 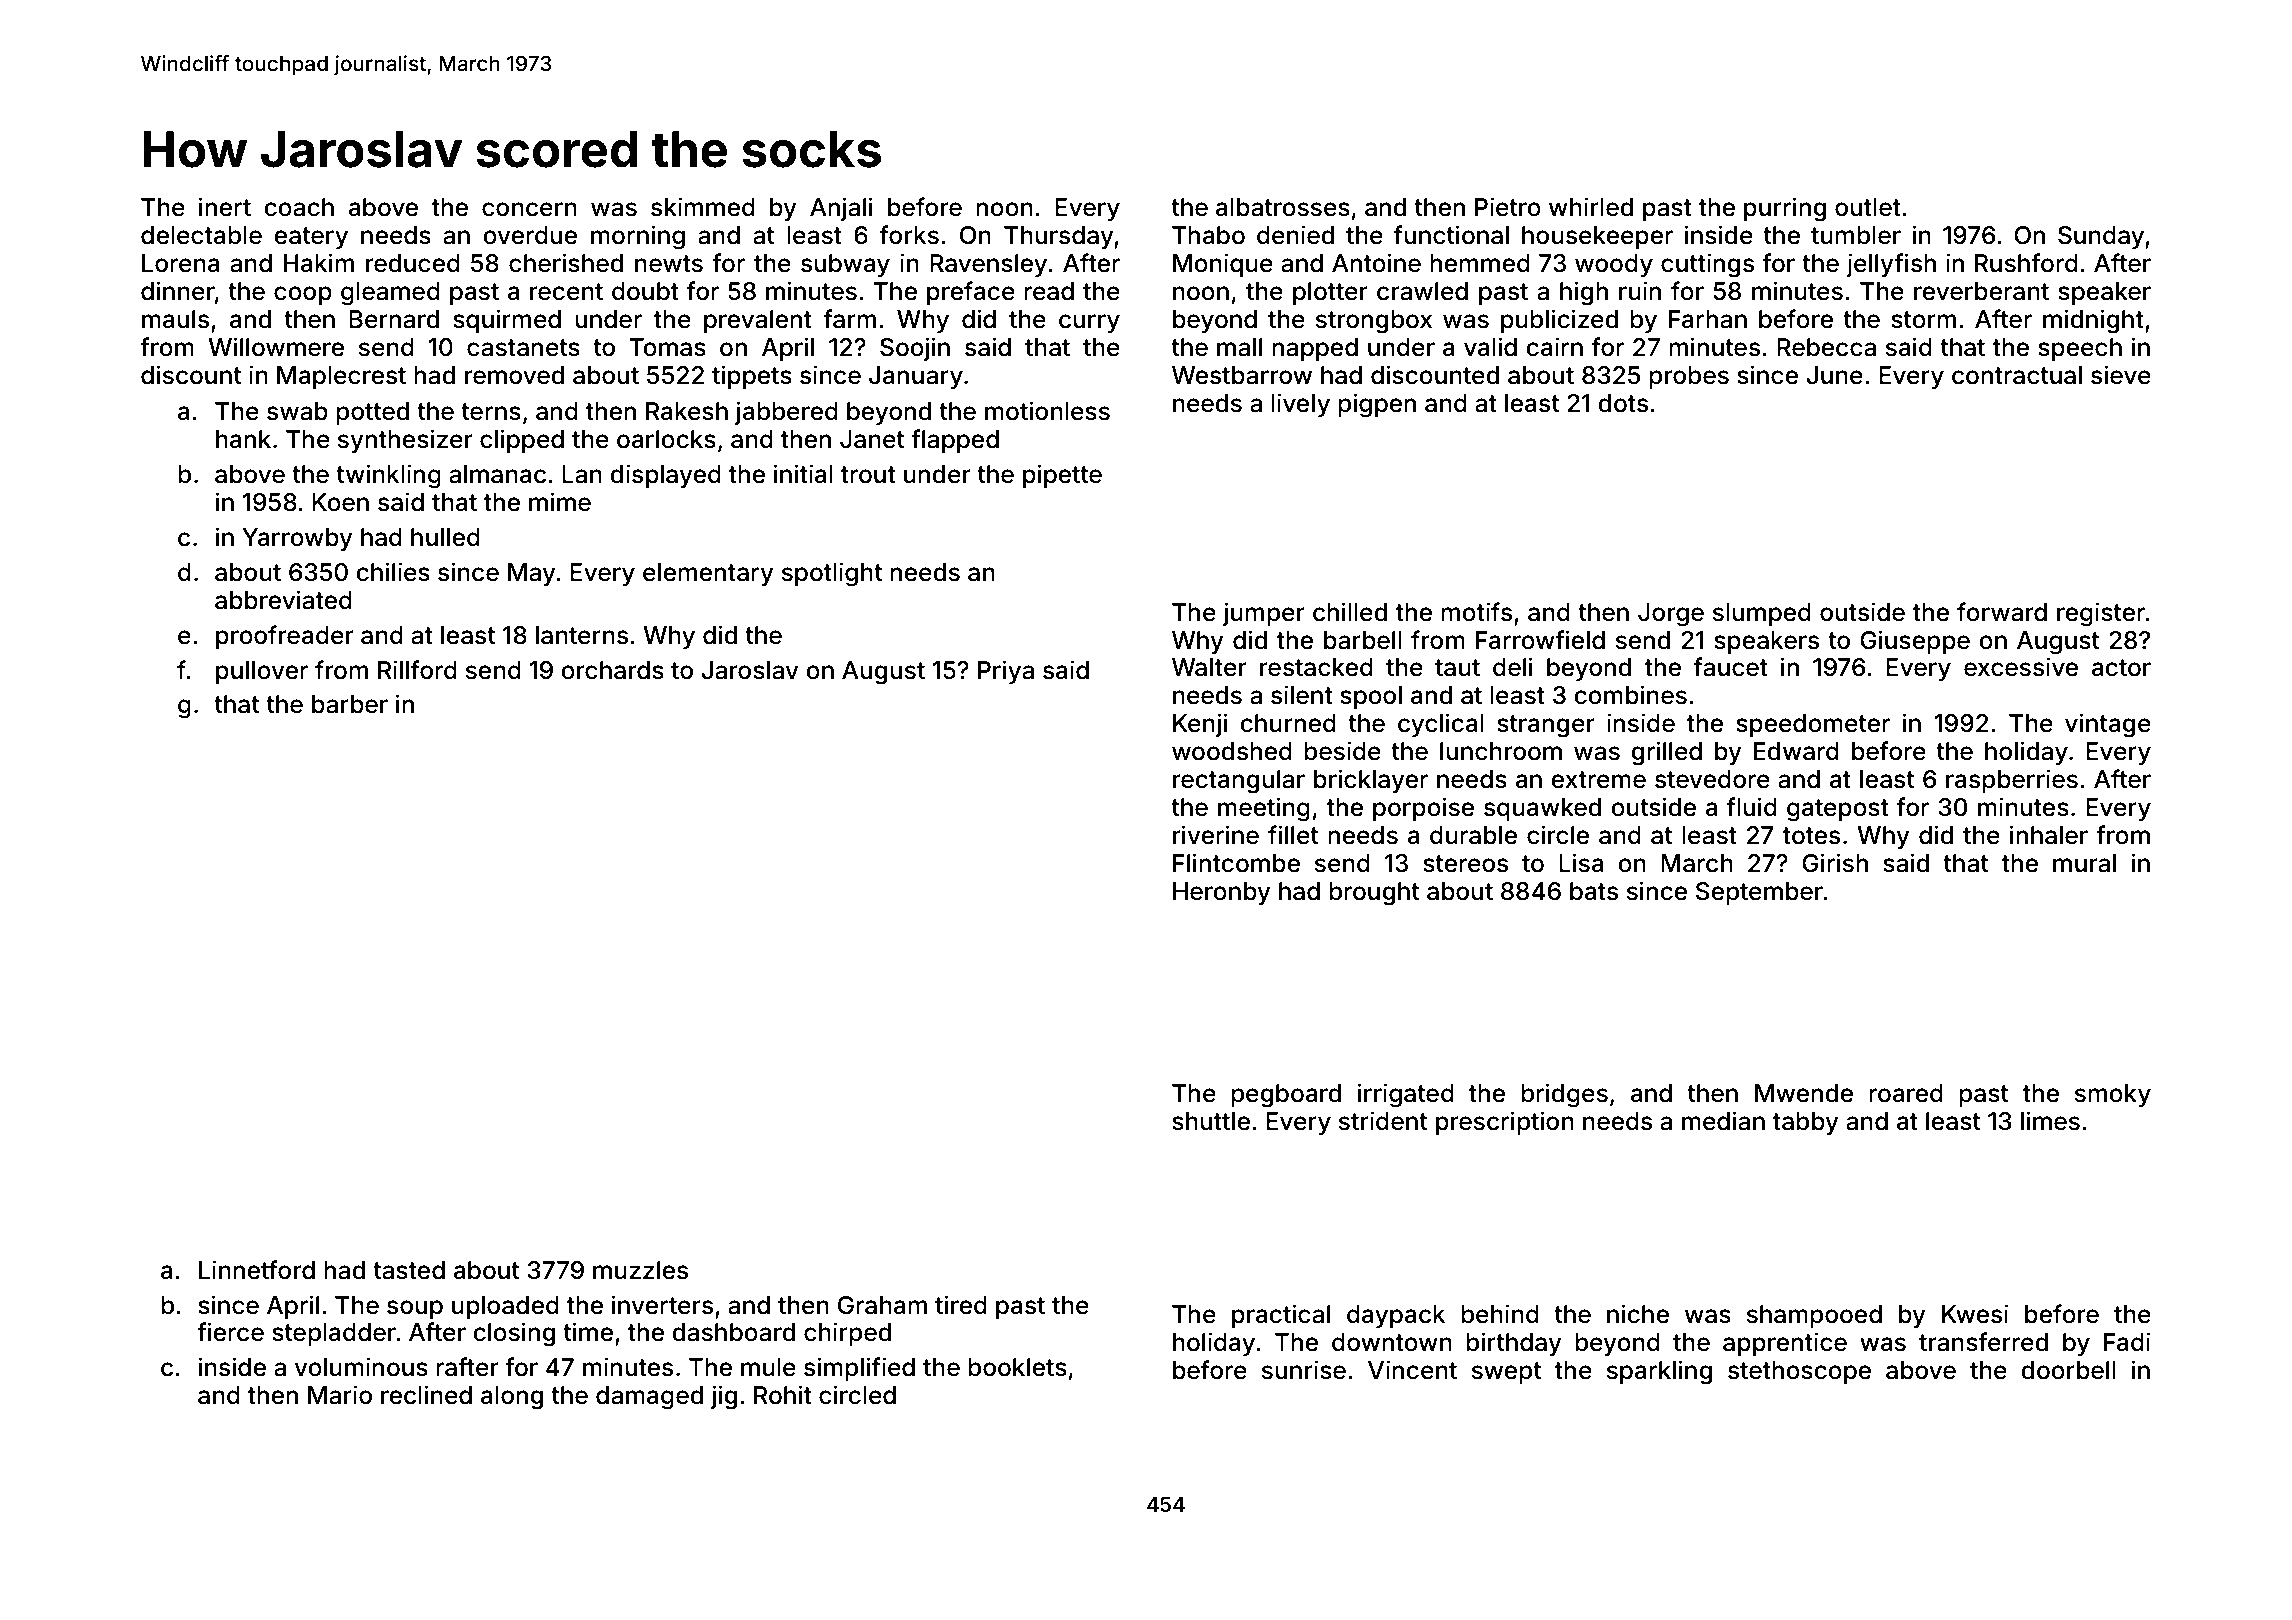 What do you see at coordinates (2002, 612) in the image?
I see `forward` at bounding box center [2002, 612].
